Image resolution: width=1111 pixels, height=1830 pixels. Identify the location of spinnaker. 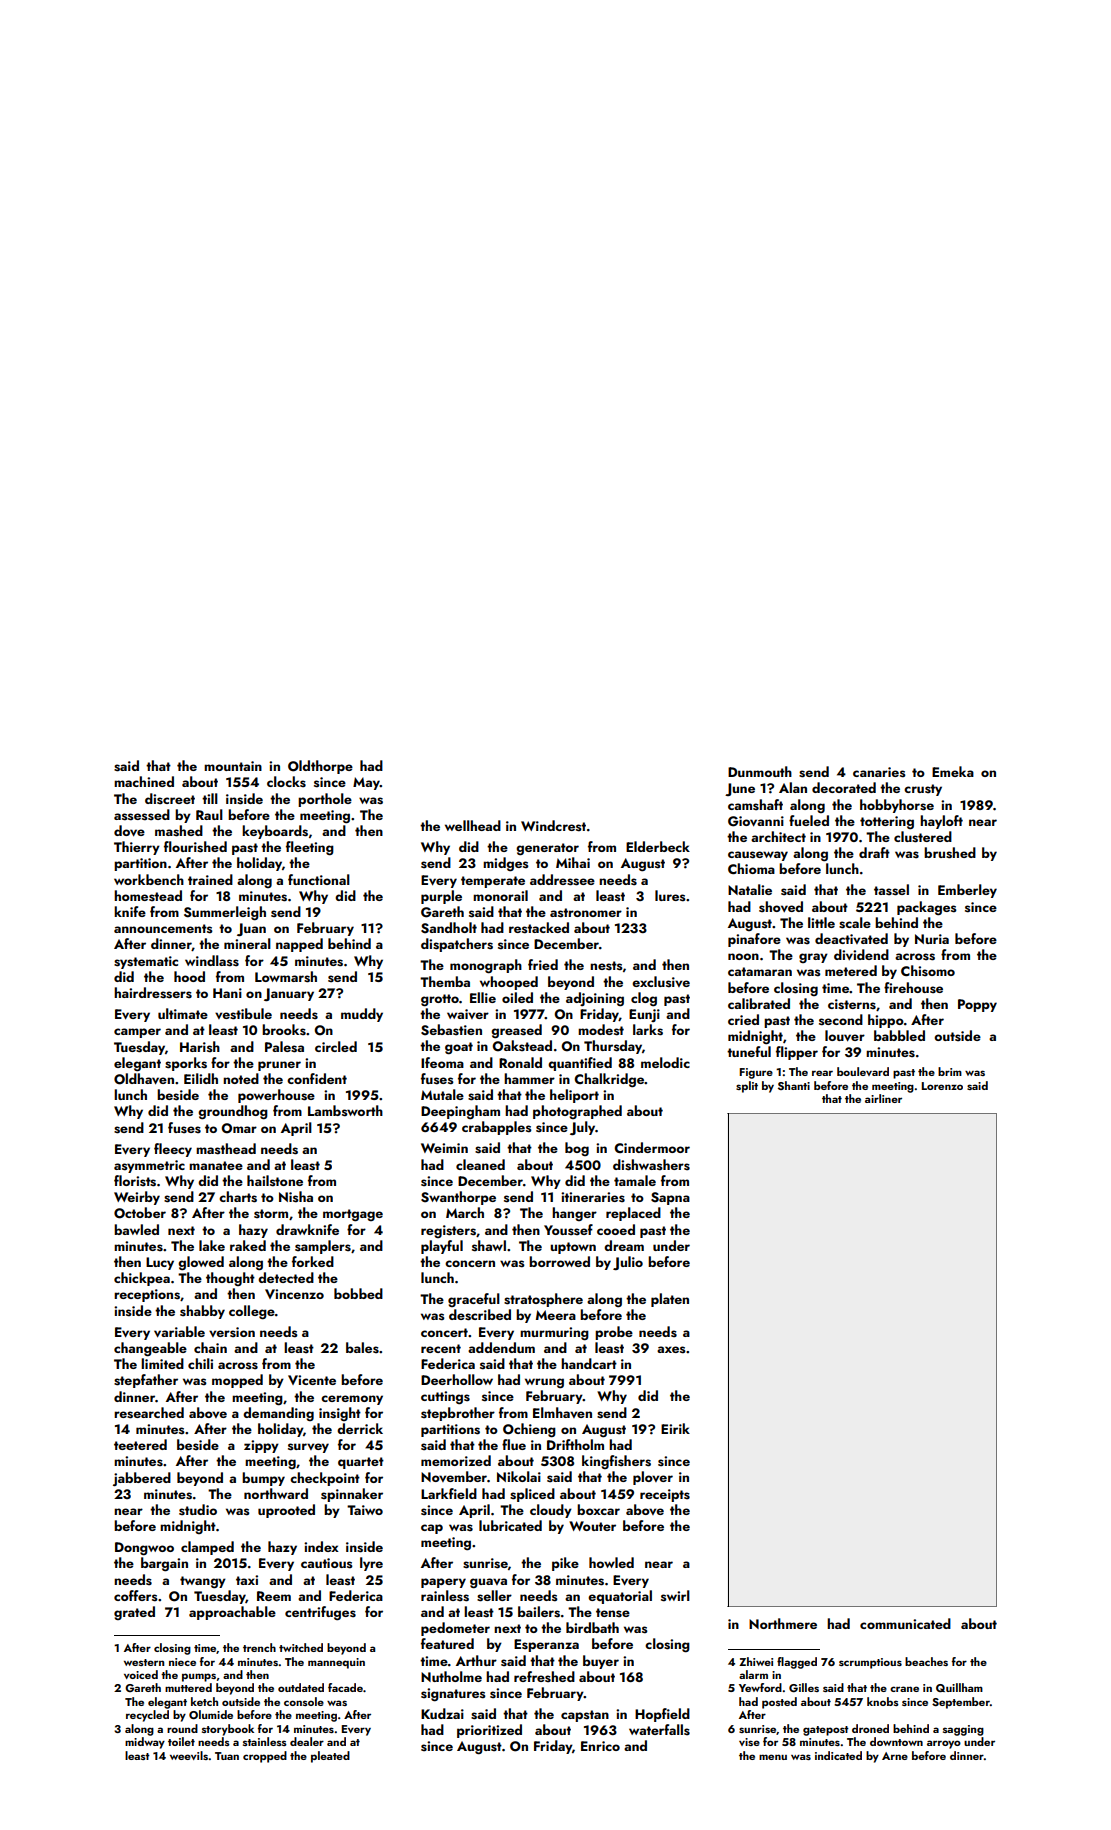
(352, 1495).
